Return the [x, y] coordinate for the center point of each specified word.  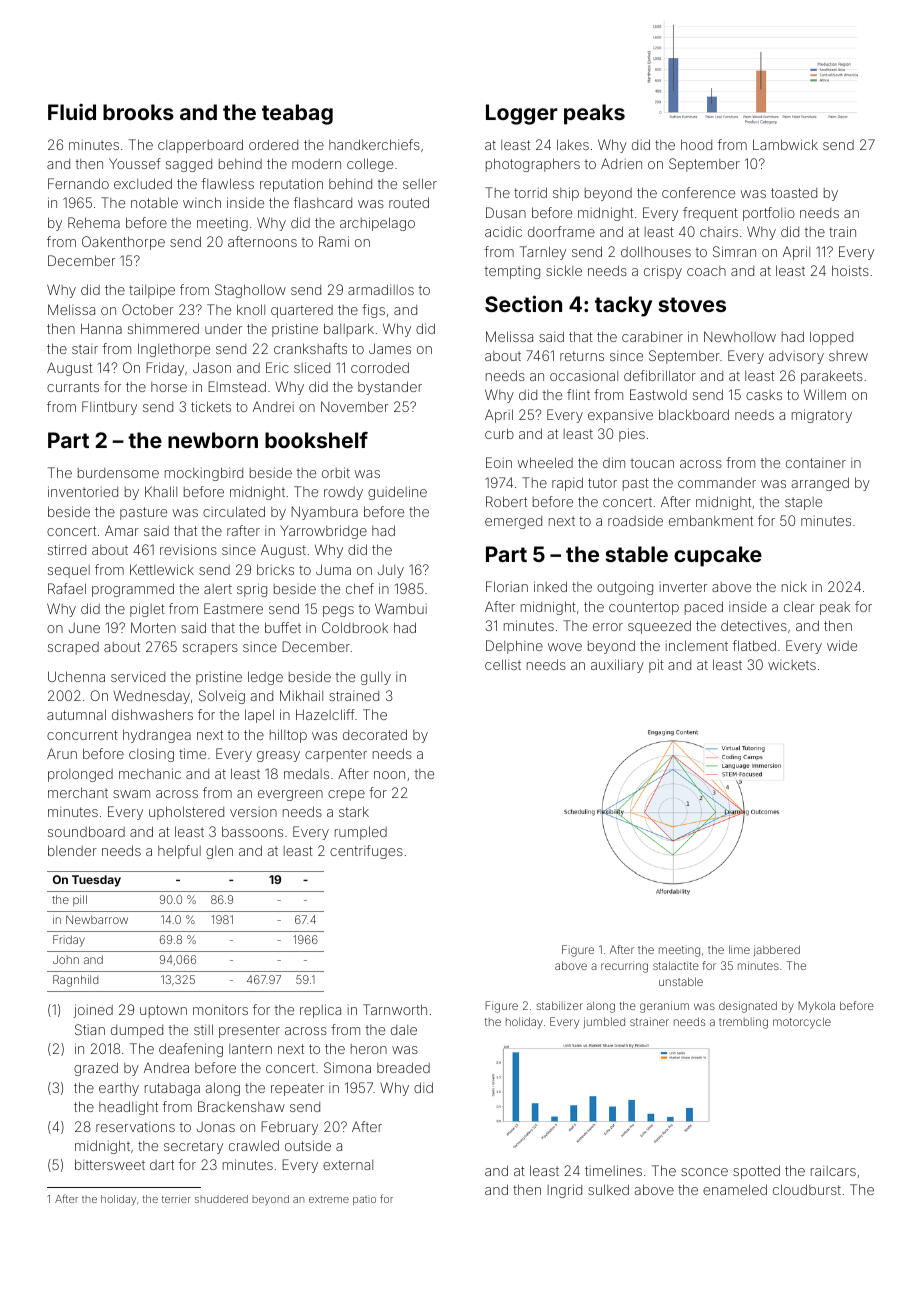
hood [696, 144]
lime [739, 949]
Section [523, 303]
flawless [228, 183]
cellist [503, 664]
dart [162, 1165]
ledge [265, 678]
